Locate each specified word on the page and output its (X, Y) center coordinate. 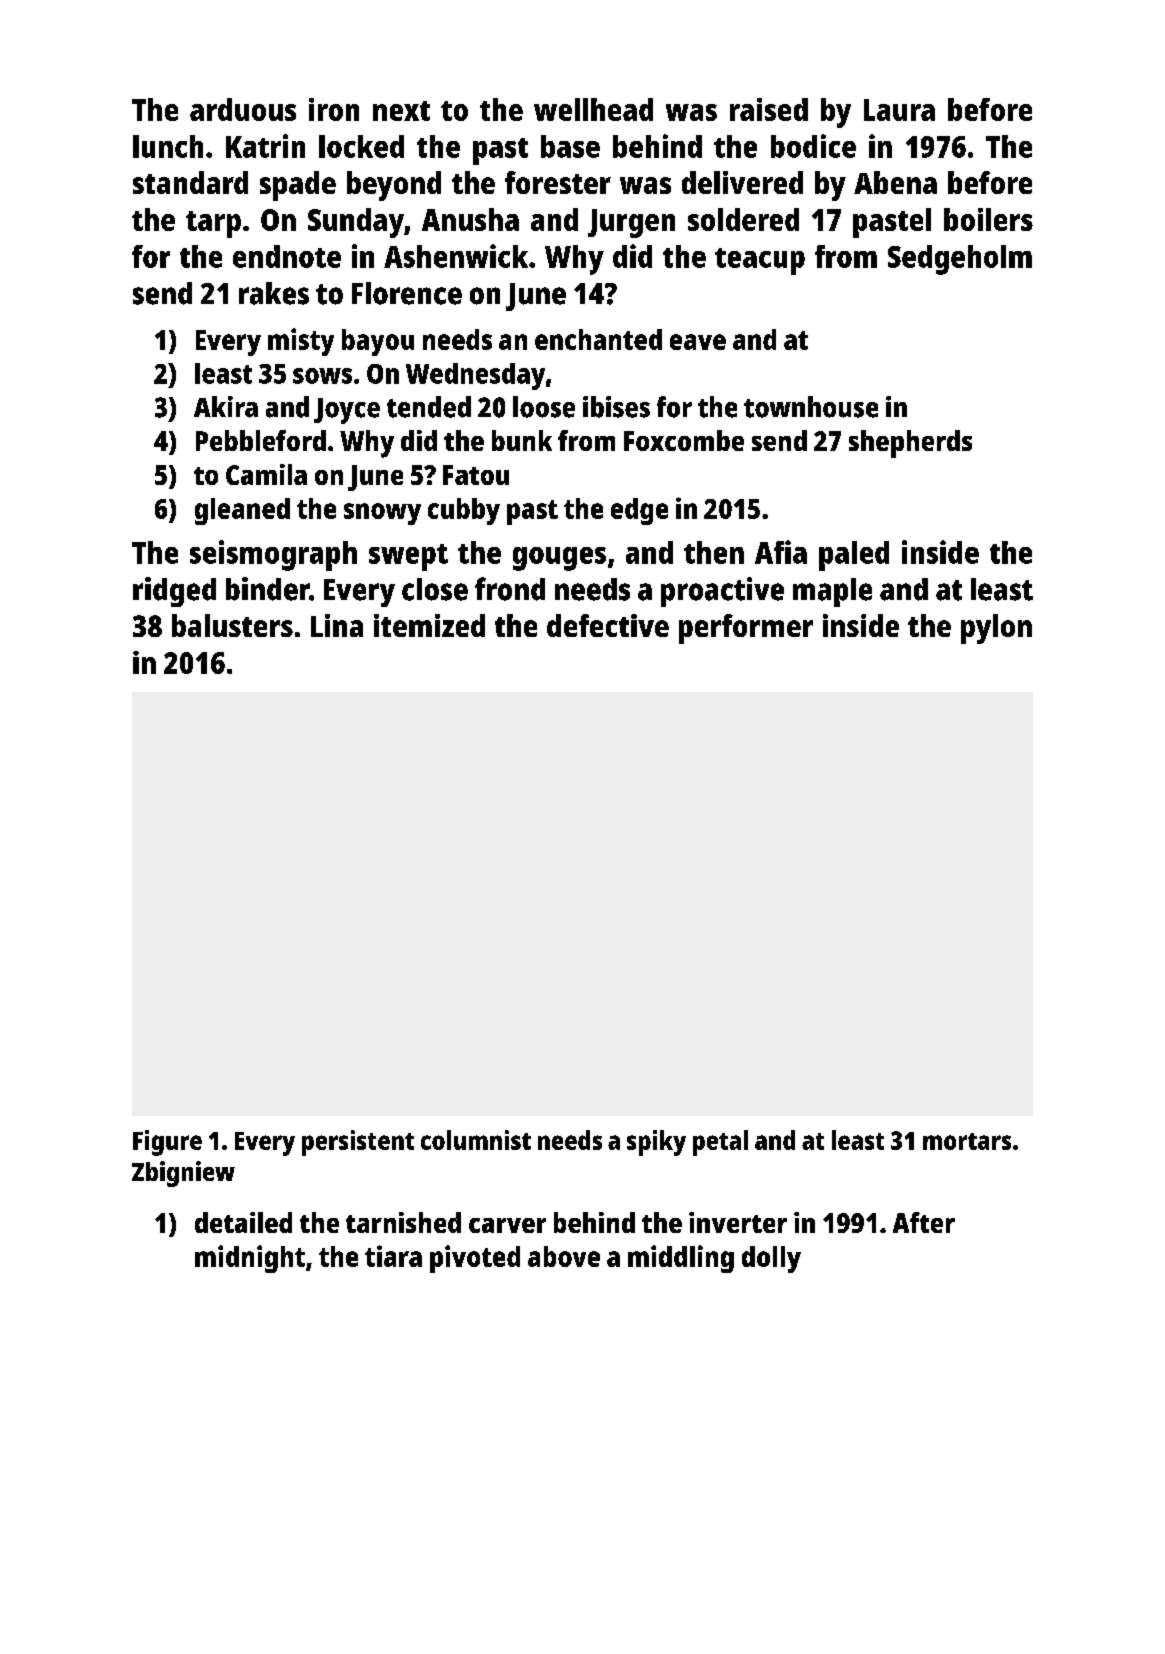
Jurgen (631, 223)
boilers (988, 219)
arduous (243, 109)
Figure (167, 1143)
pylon (996, 629)
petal (720, 1143)
